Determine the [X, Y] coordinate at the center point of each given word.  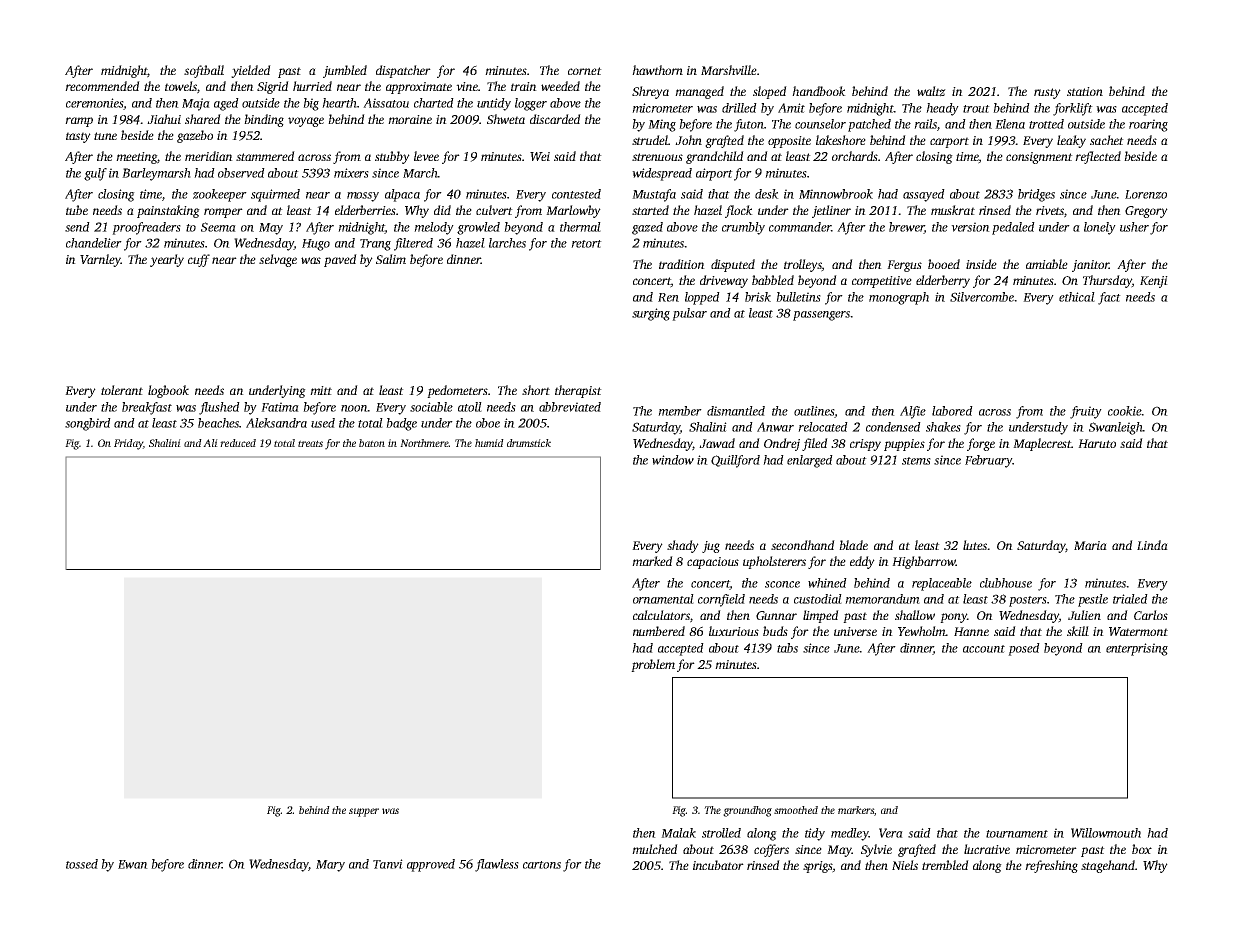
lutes [975, 545]
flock [739, 211]
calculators [661, 615]
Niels [905, 865]
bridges [1036, 195]
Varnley [100, 260]
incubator [718, 865]
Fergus [904, 266]
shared [203, 119]
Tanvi [388, 864]
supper [364, 812]
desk [767, 194]
